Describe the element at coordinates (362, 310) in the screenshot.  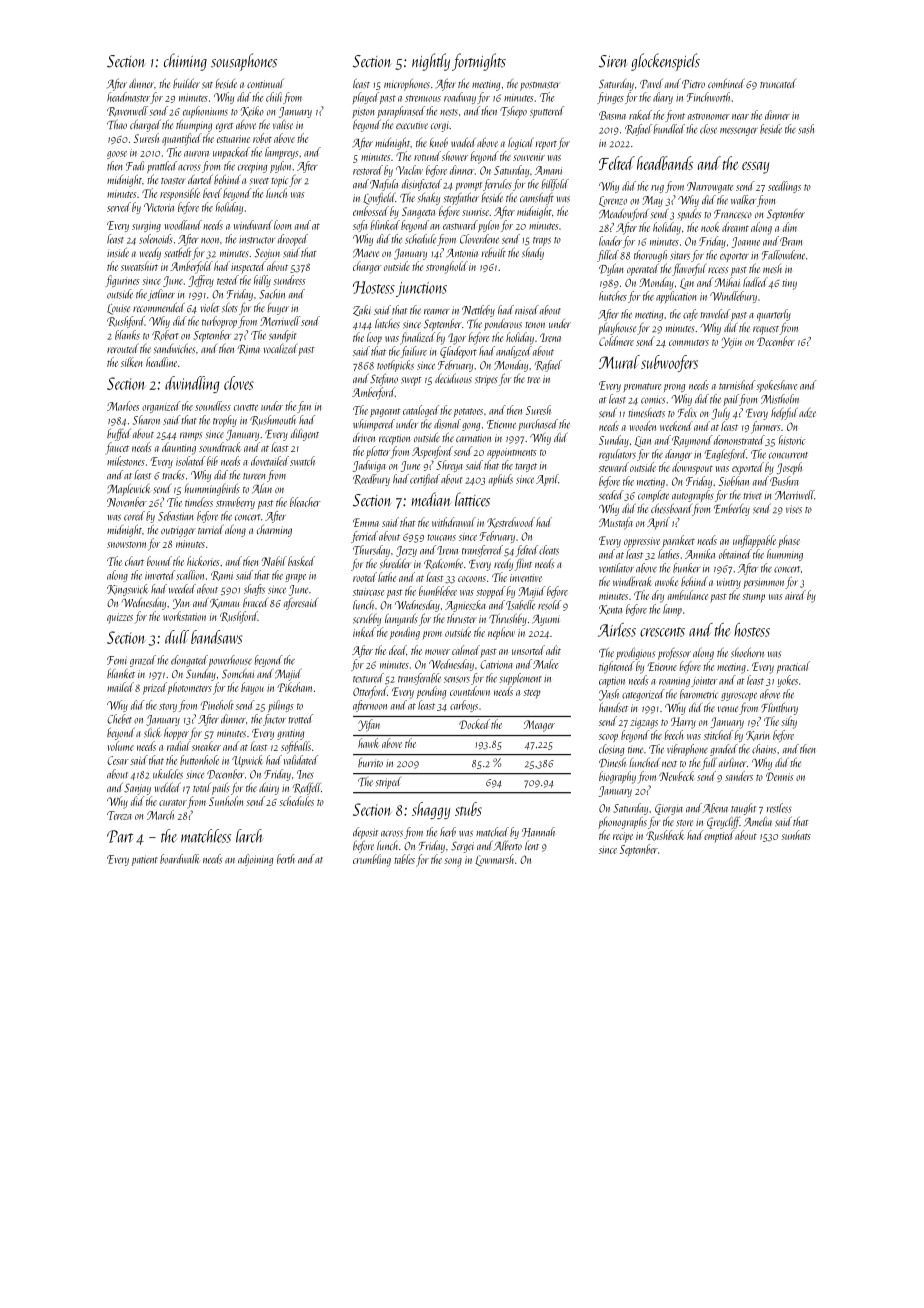
I see `Zaki` at that location.
